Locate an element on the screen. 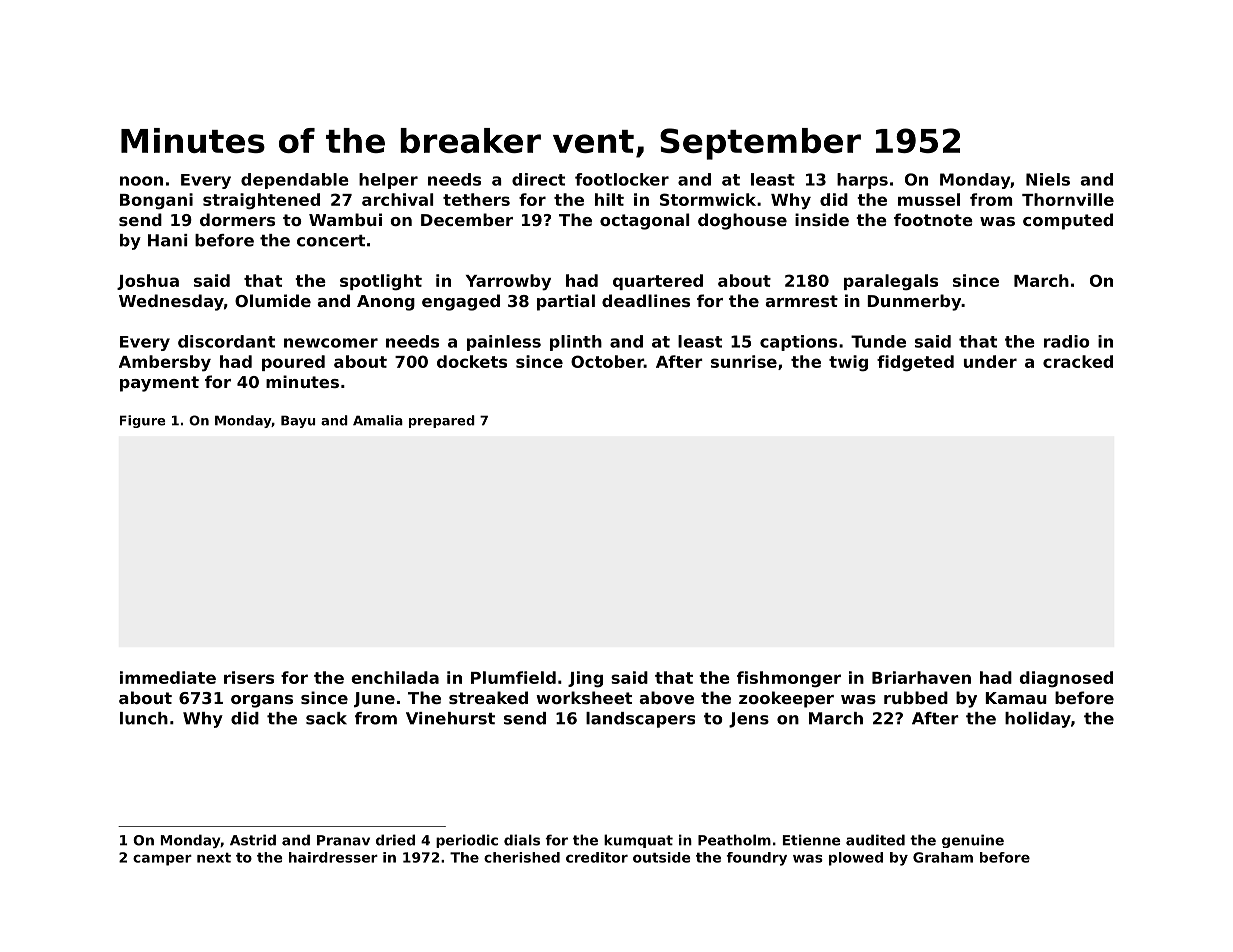  prepared is located at coordinates (442, 421).
